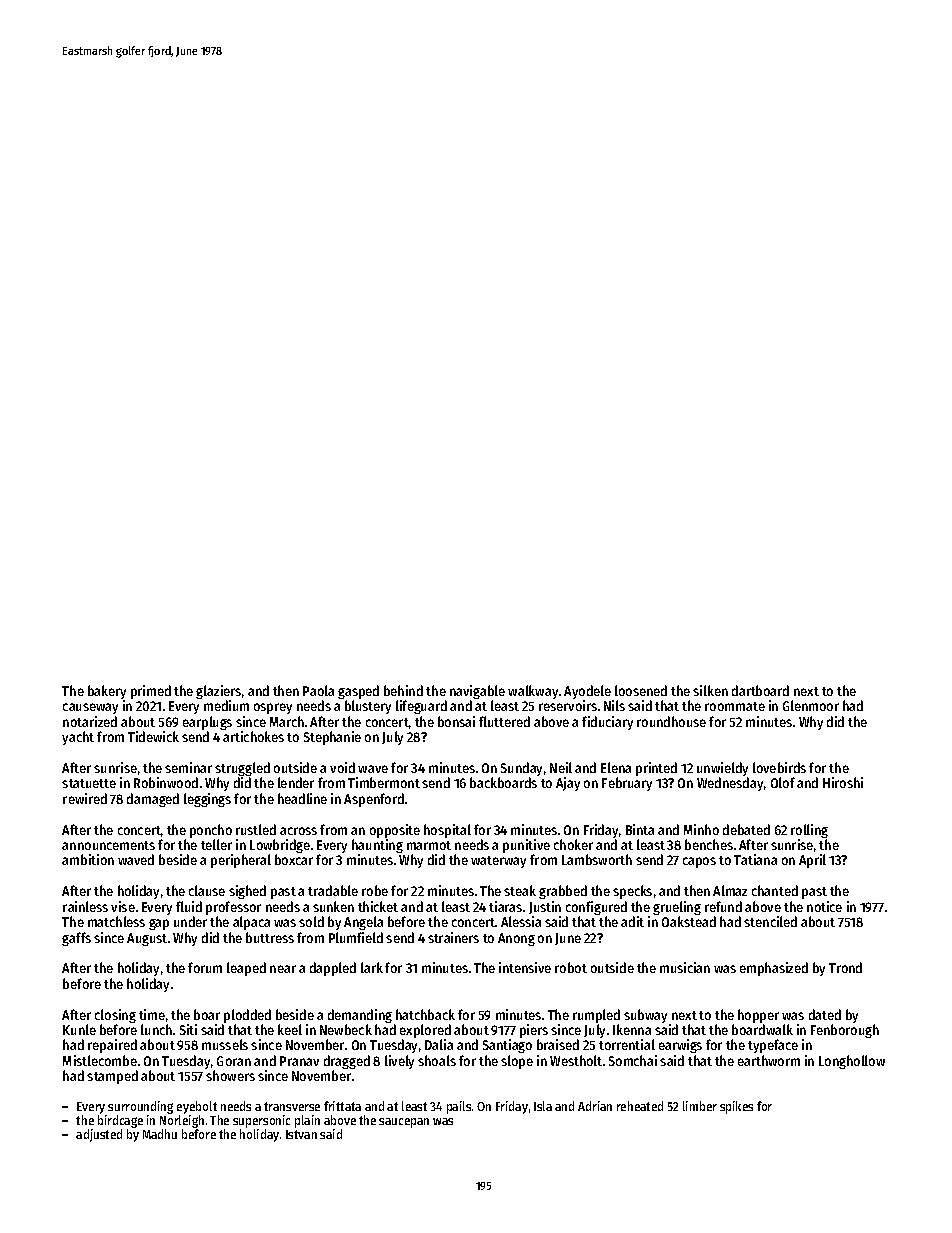 The image size is (952, 1233). What do you see at coordinates (587, 692) in the screenshot?
I see `Ayodele` at bounding box center [587, 692].
